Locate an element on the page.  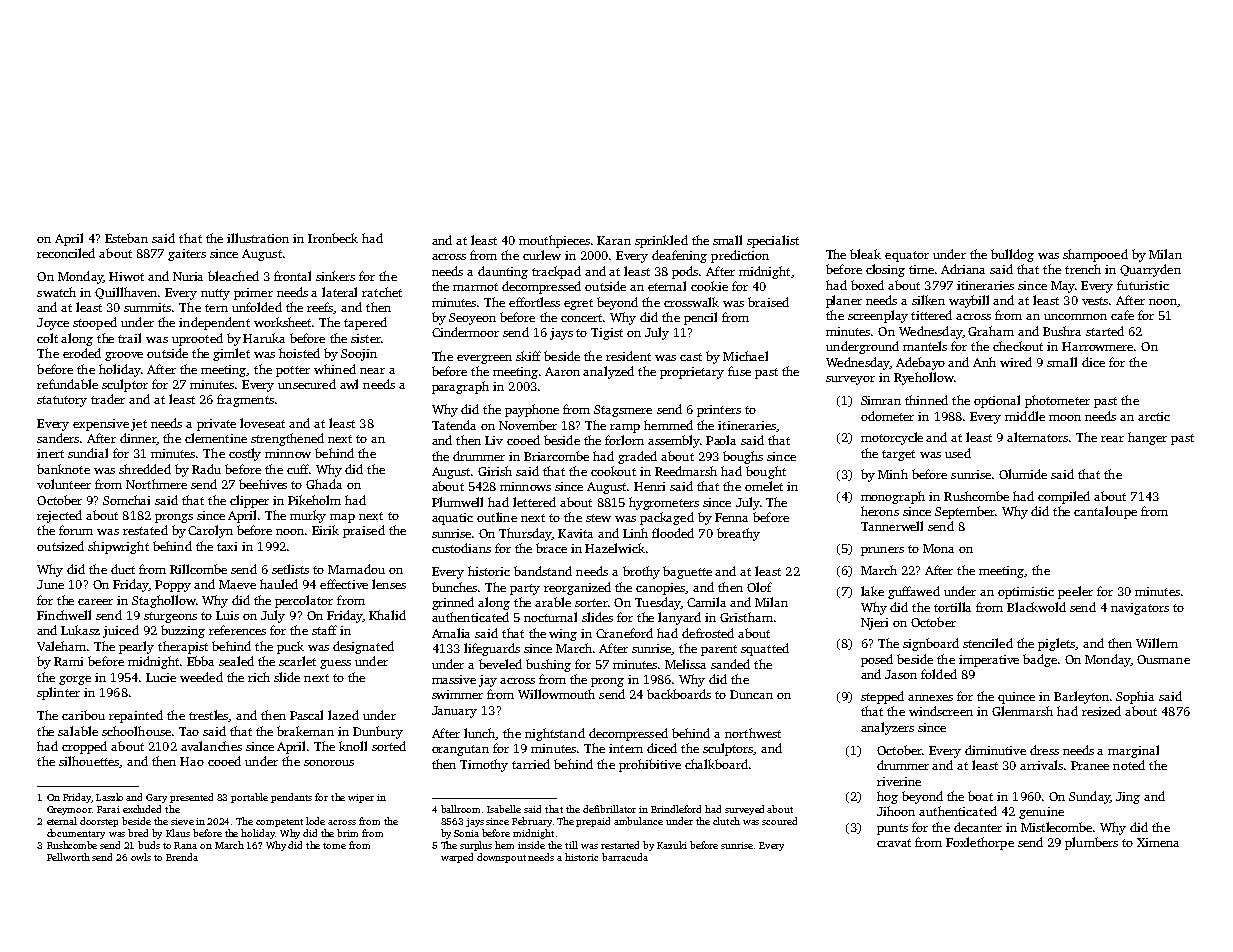
specialist is located at coordinates (773, 241).
